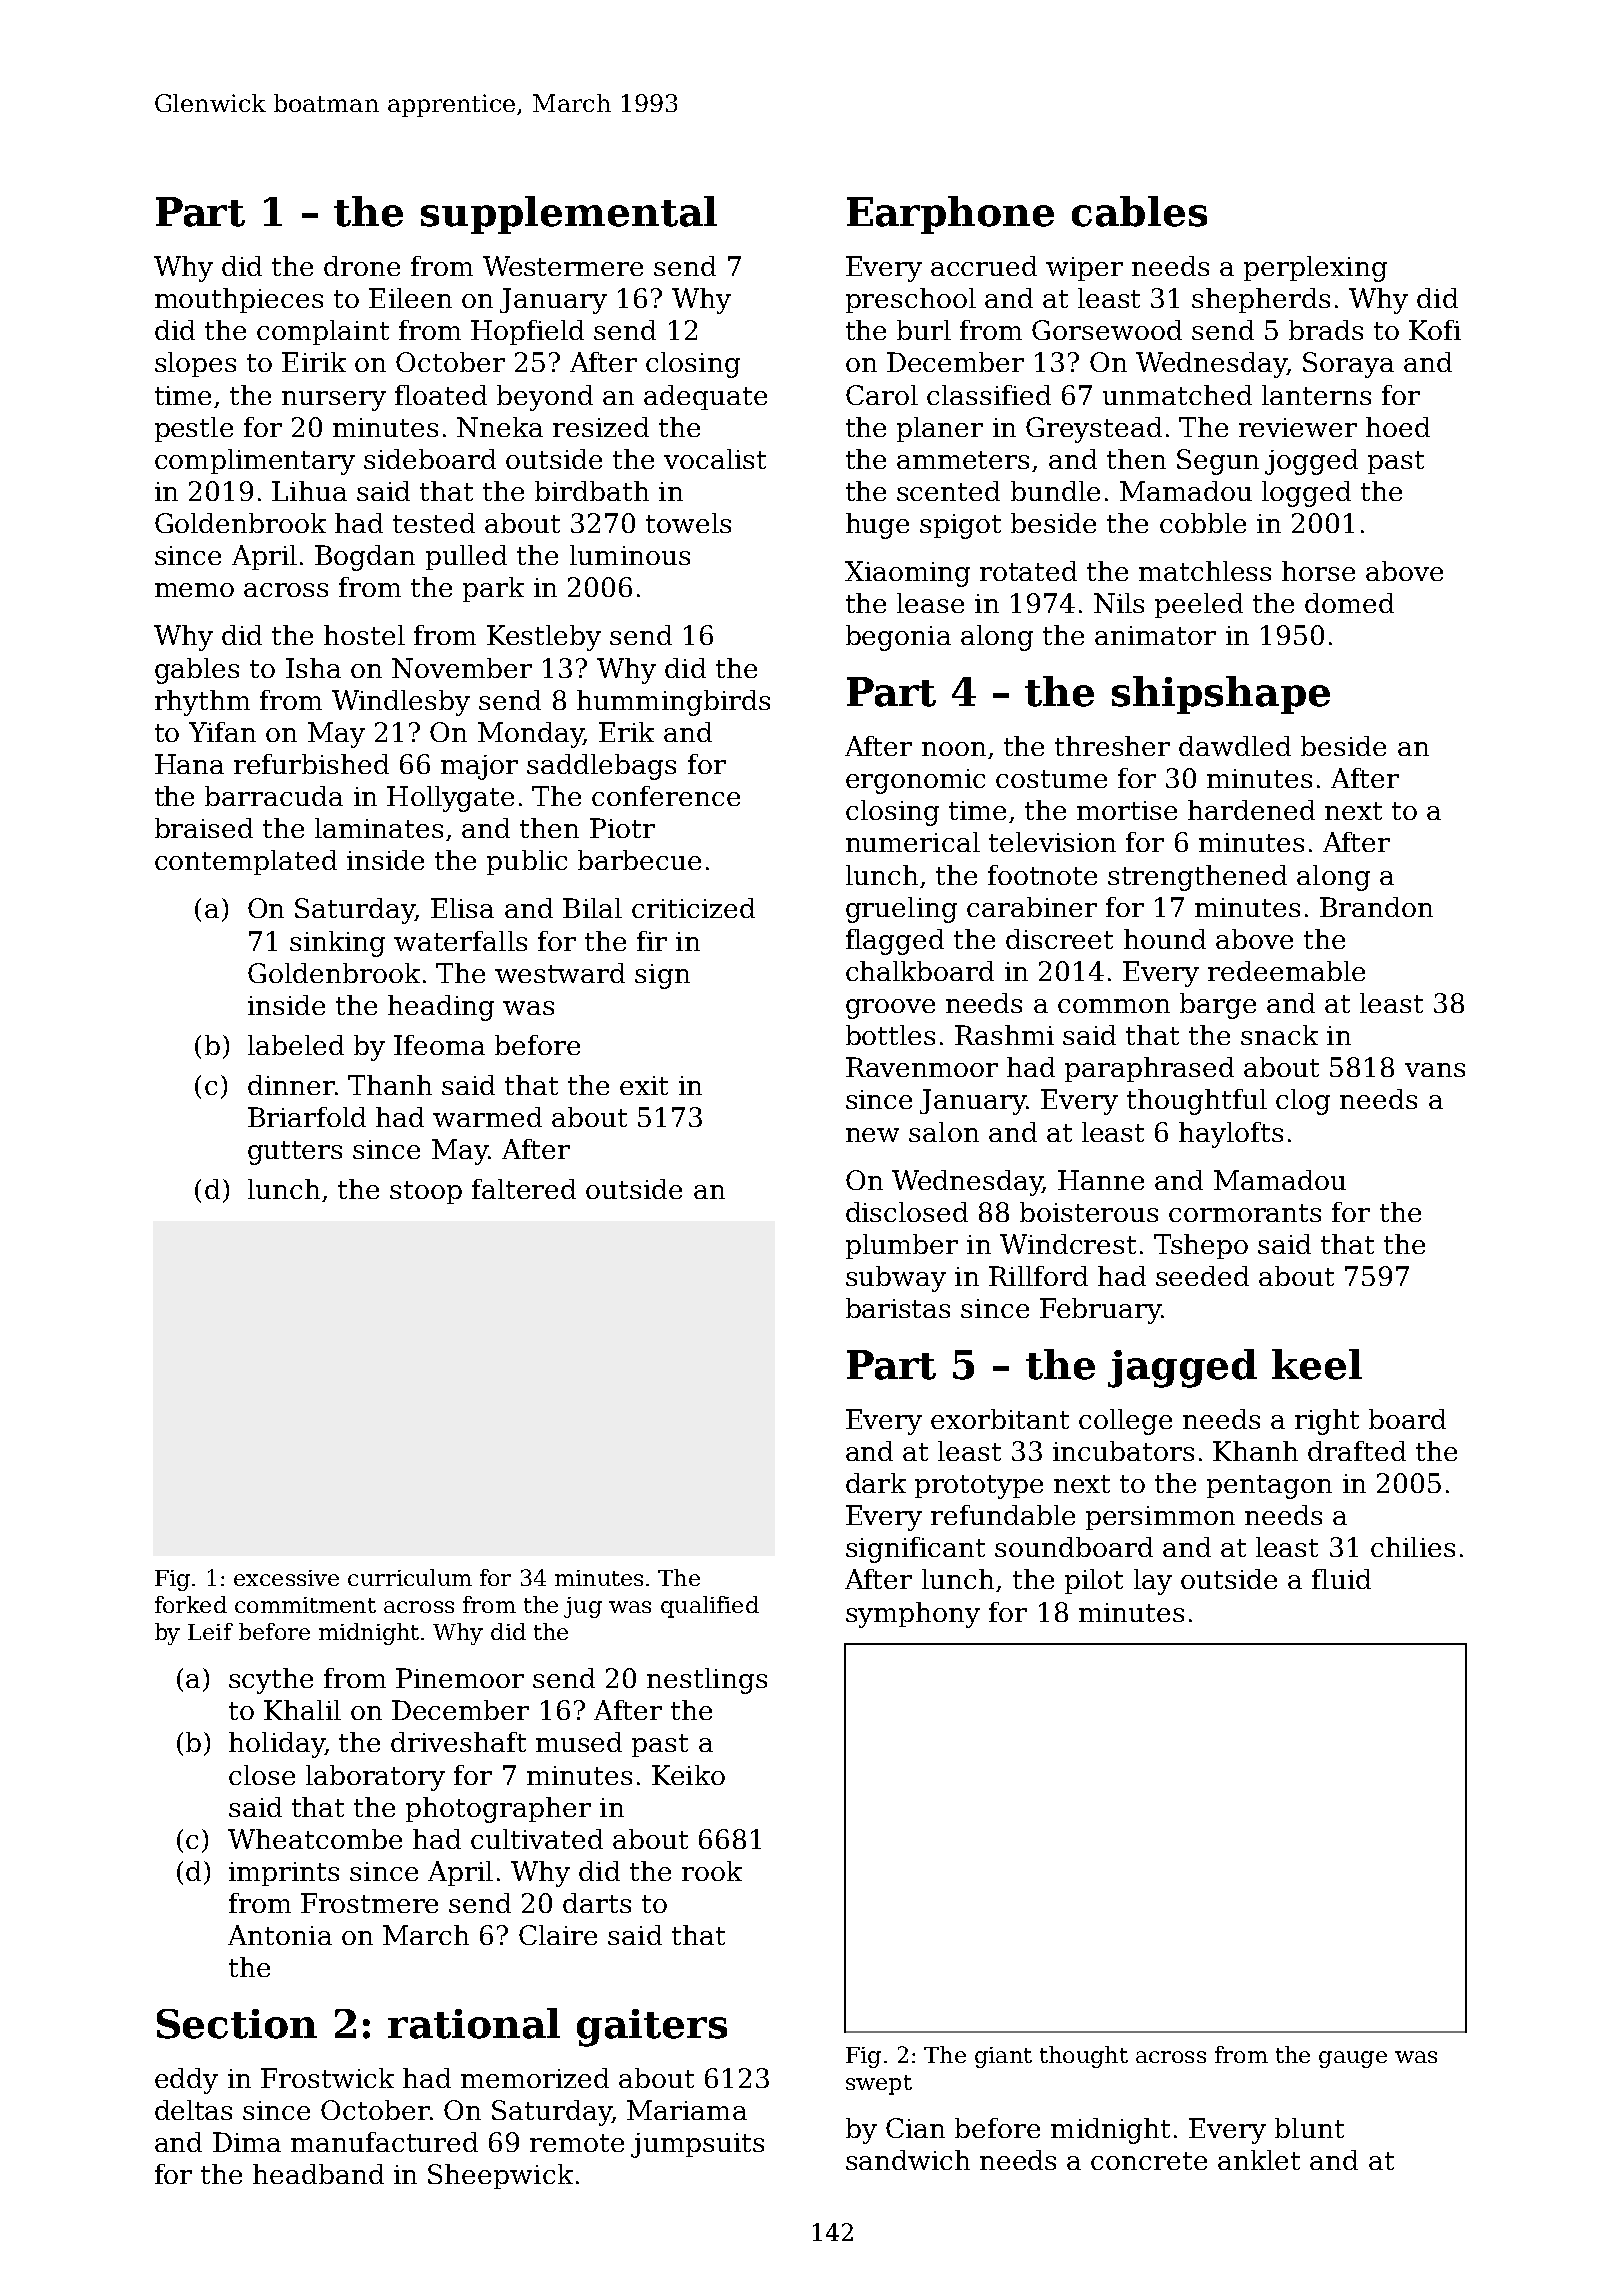 Image resolution: width=1620 pixels, height=2292 pixels. What do you see at coordinates (1114, 1006) in the screenshot?
I see `common` at bounding box center [1114, 1006].
